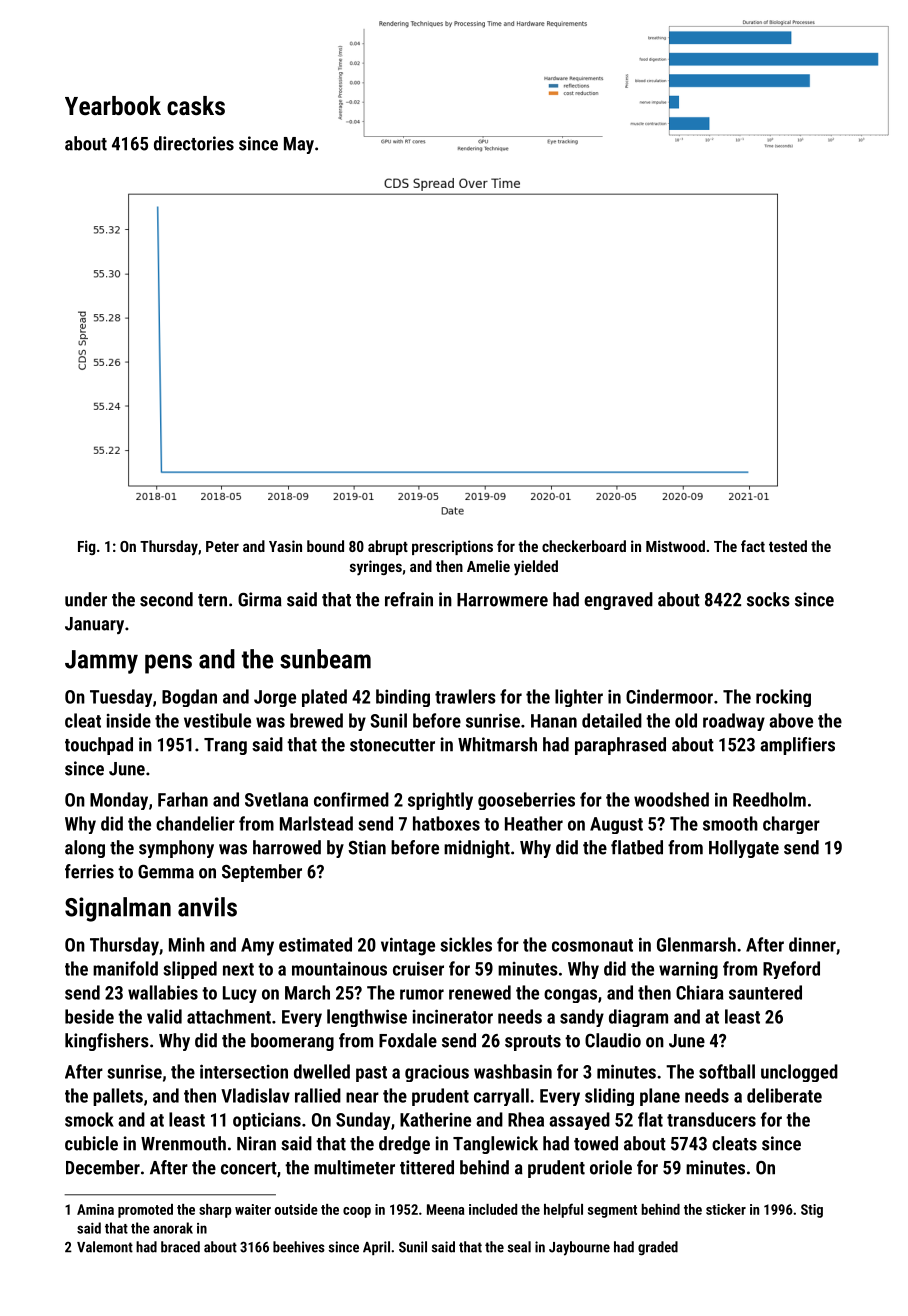  I want to click on Peter, so click(222, 546).
